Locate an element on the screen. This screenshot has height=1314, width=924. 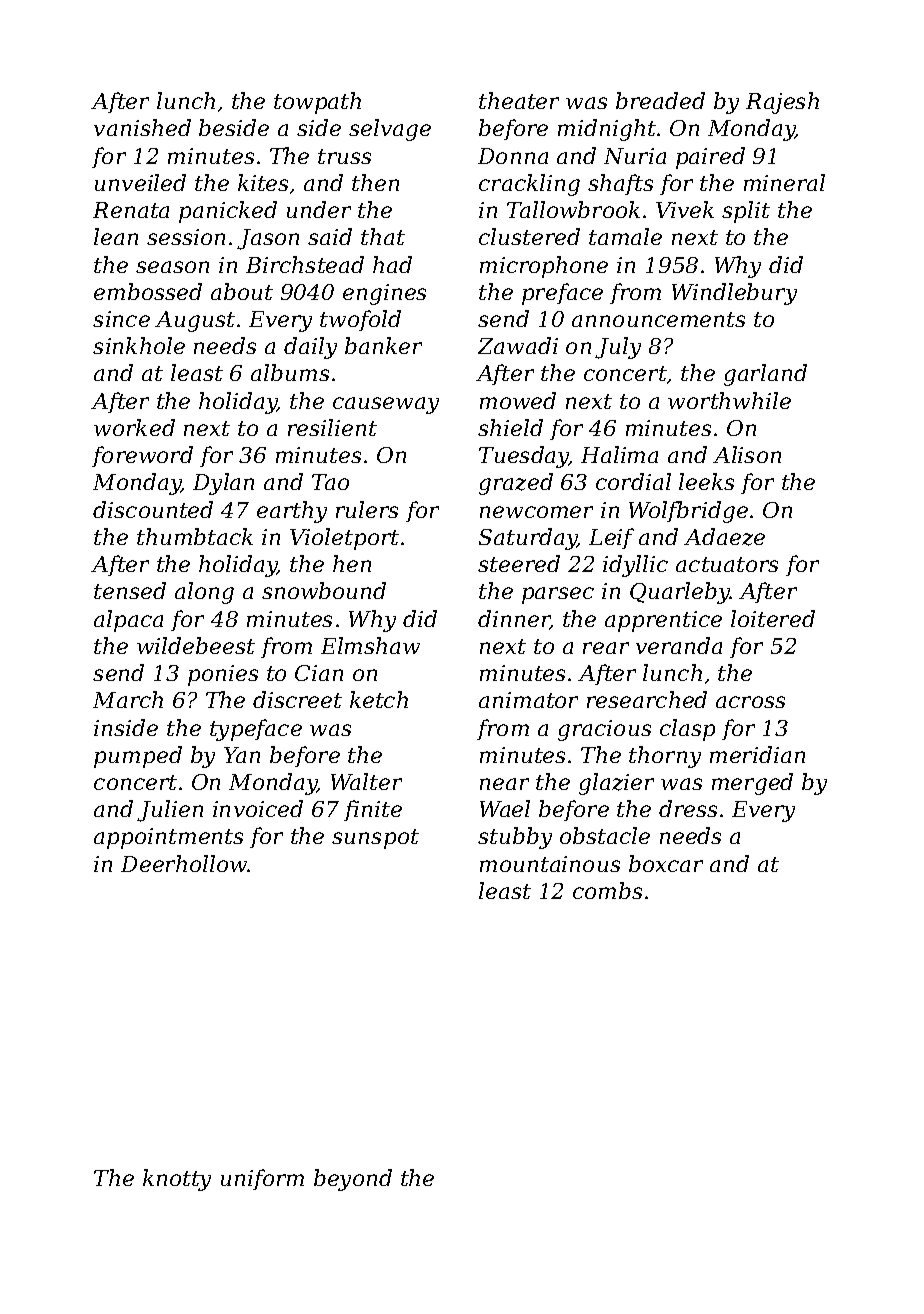
Rajesh is located at coordinates (782, 103).
